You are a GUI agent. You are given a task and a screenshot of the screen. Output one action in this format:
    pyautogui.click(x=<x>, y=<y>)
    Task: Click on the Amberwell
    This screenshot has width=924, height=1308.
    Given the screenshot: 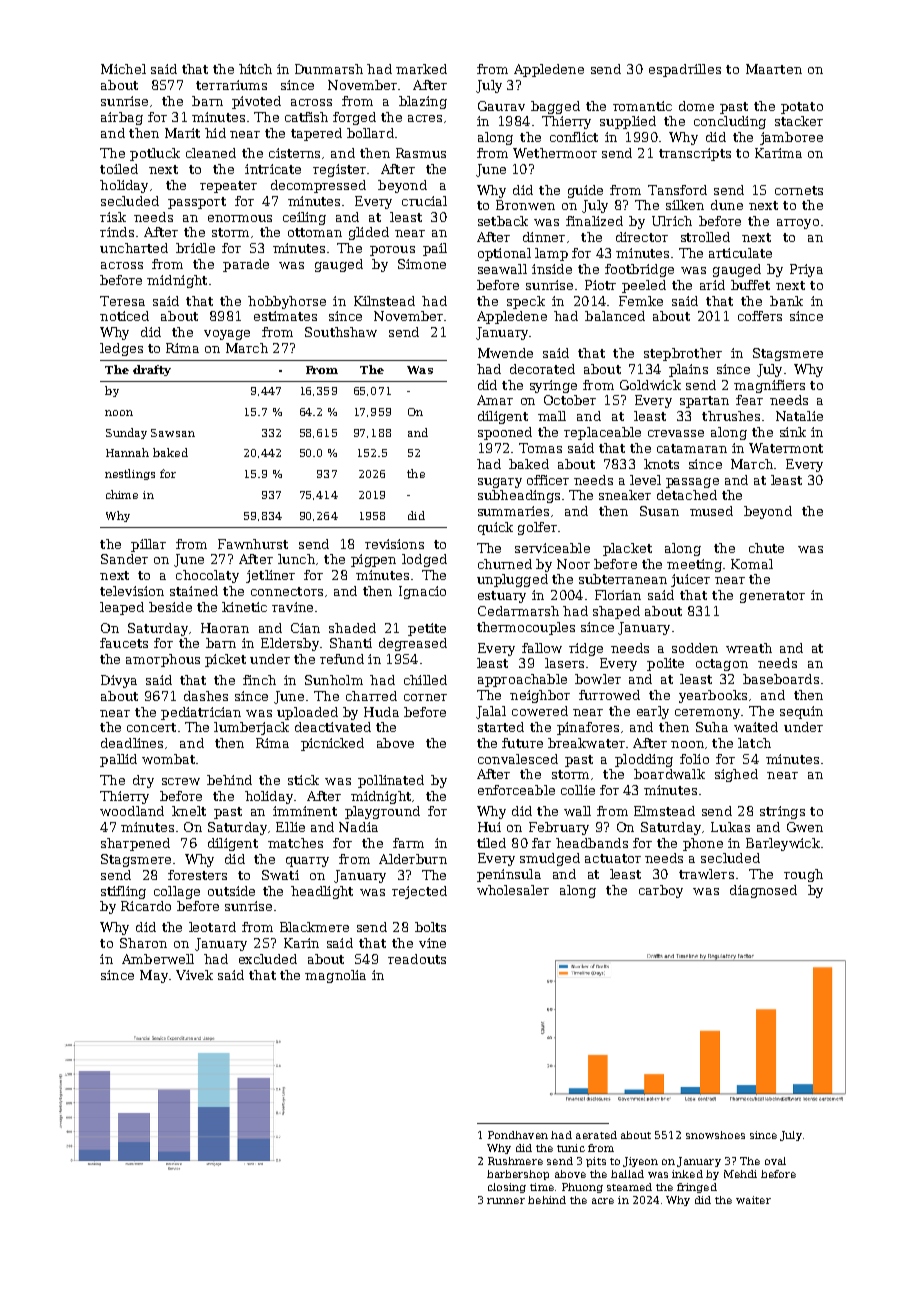 What is the action you would take?
    pyautogui.click(x=158, y=959)
